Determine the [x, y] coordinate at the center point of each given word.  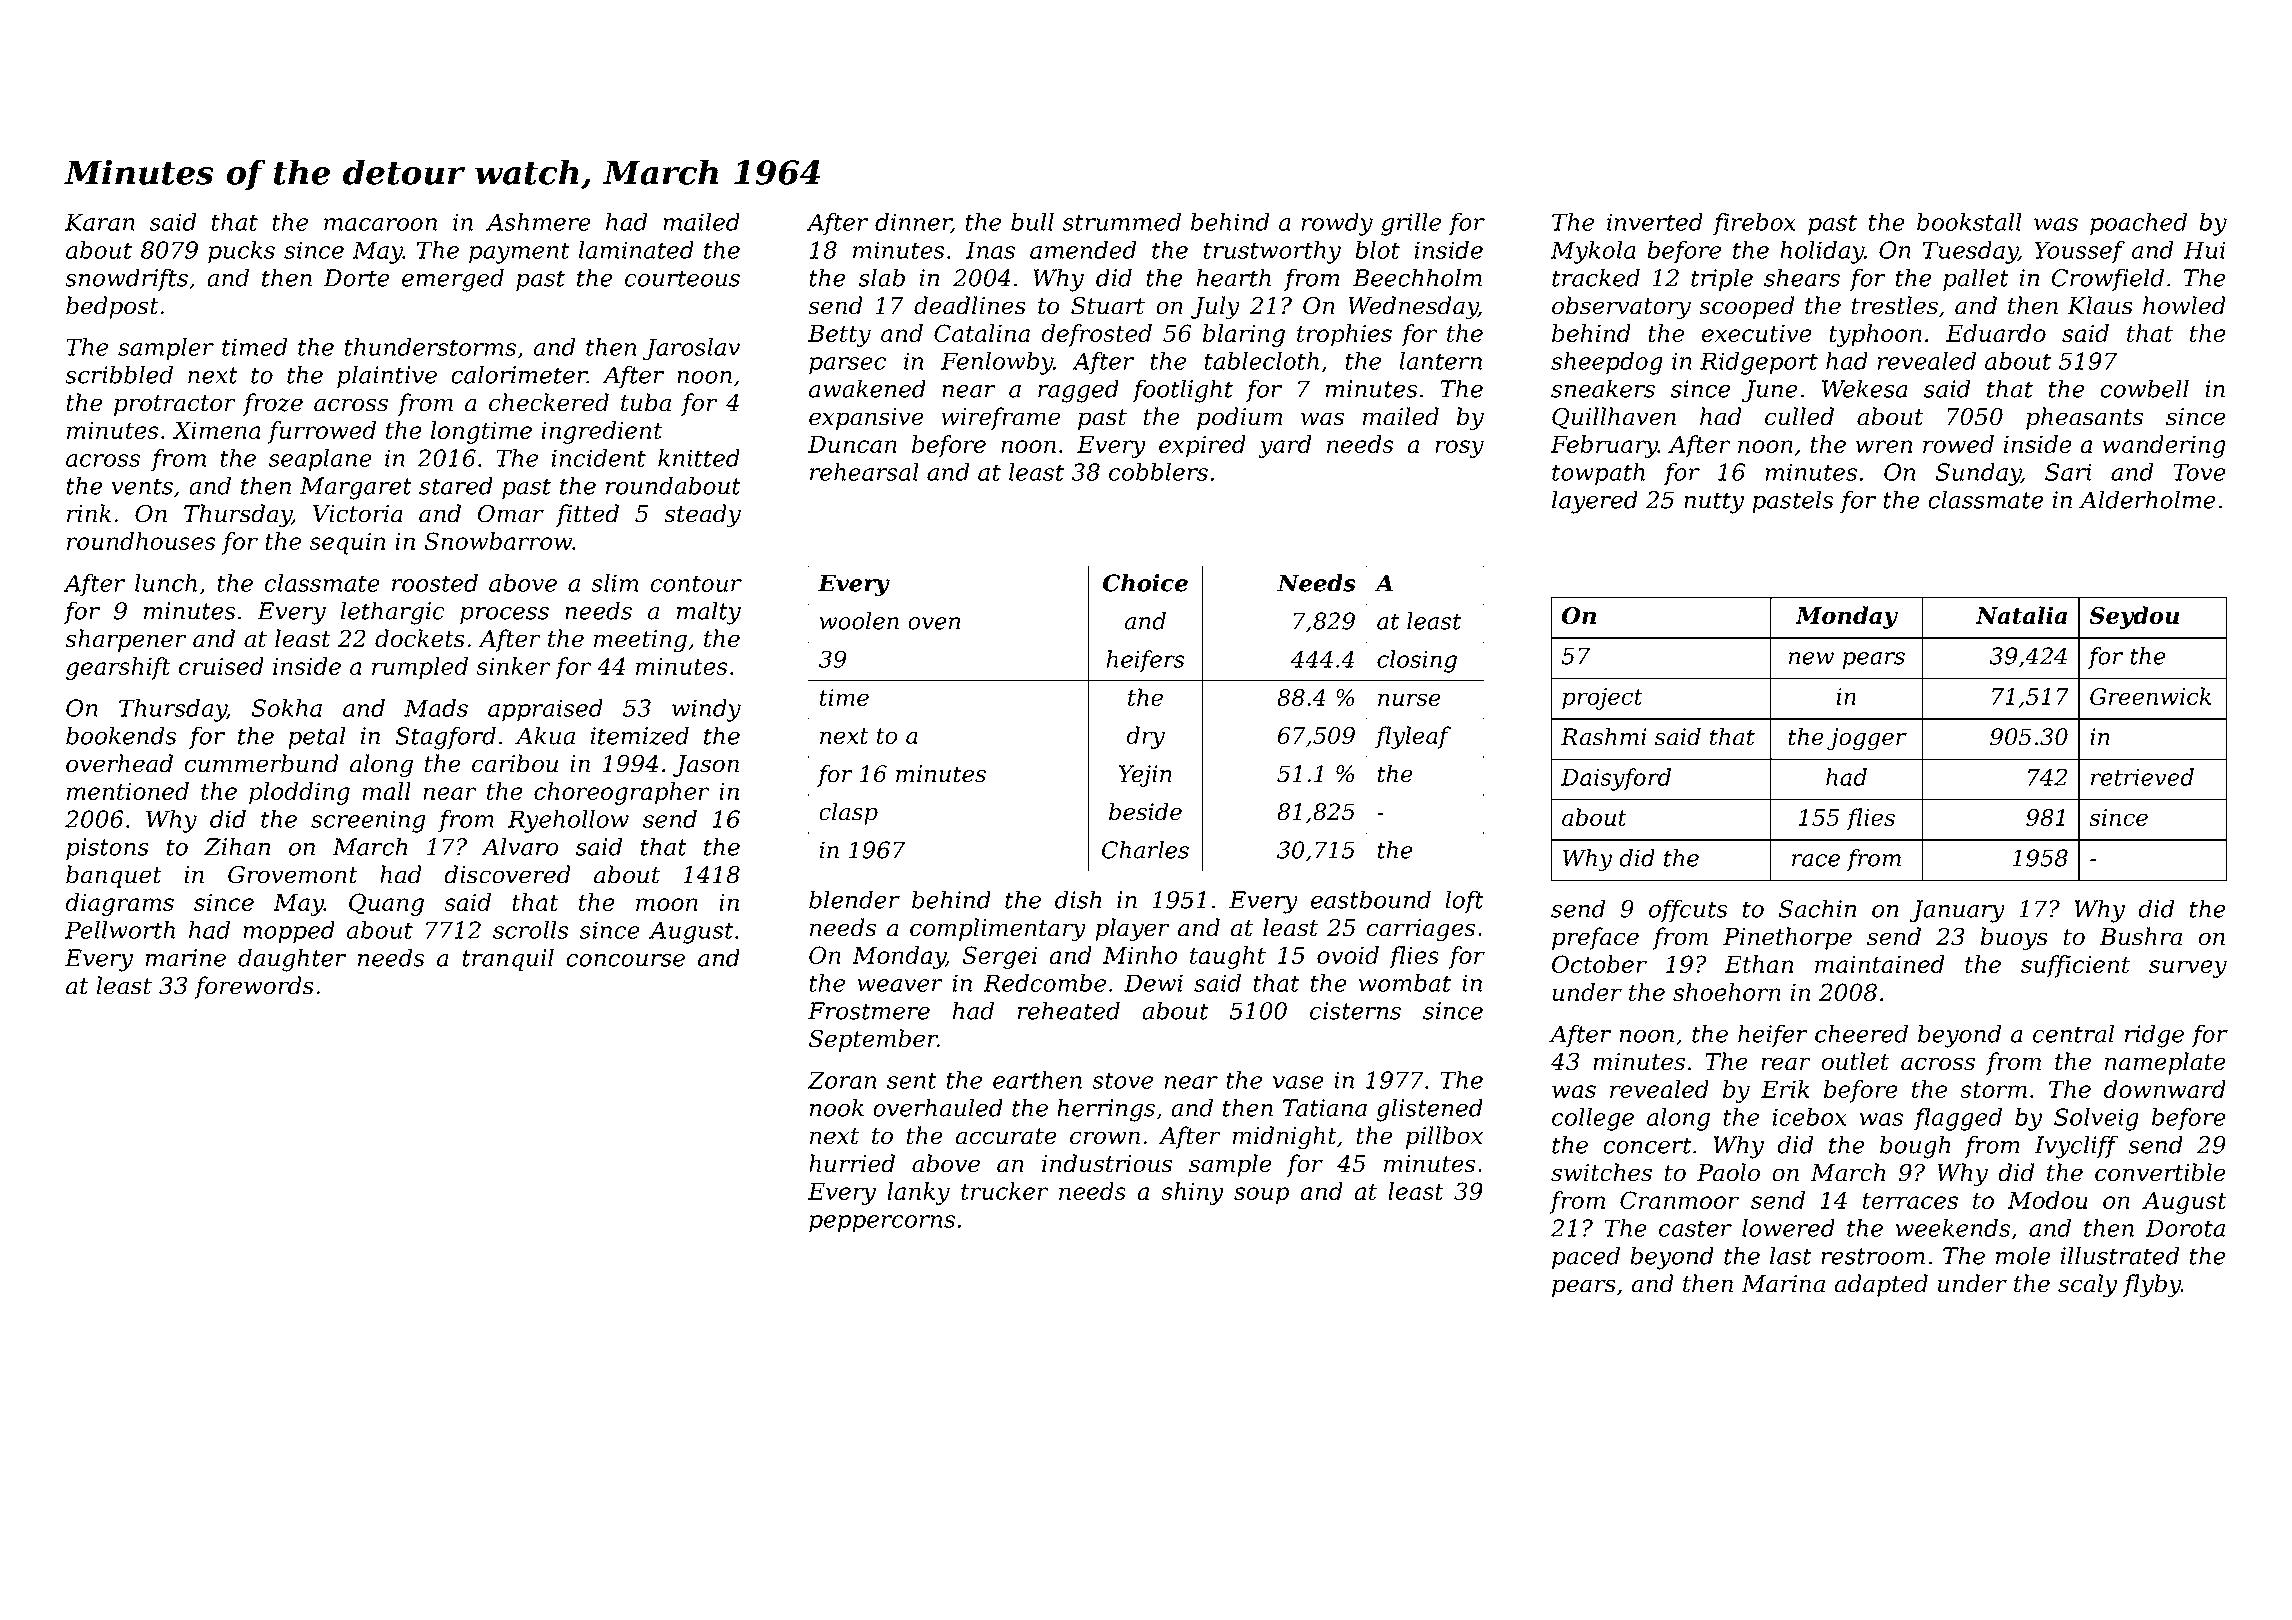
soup [1261, 1196]
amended [1083, 250]
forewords [254, 987]
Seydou [2134, 617]
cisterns [1355, 1011]
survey [2188, 969]
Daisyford [1616, 779]
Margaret [356, 488]
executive [1757, 333]
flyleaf [1413, 737]
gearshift [118, 668]
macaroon [380, 224]
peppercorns [882, 1224]
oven [934, 623]
